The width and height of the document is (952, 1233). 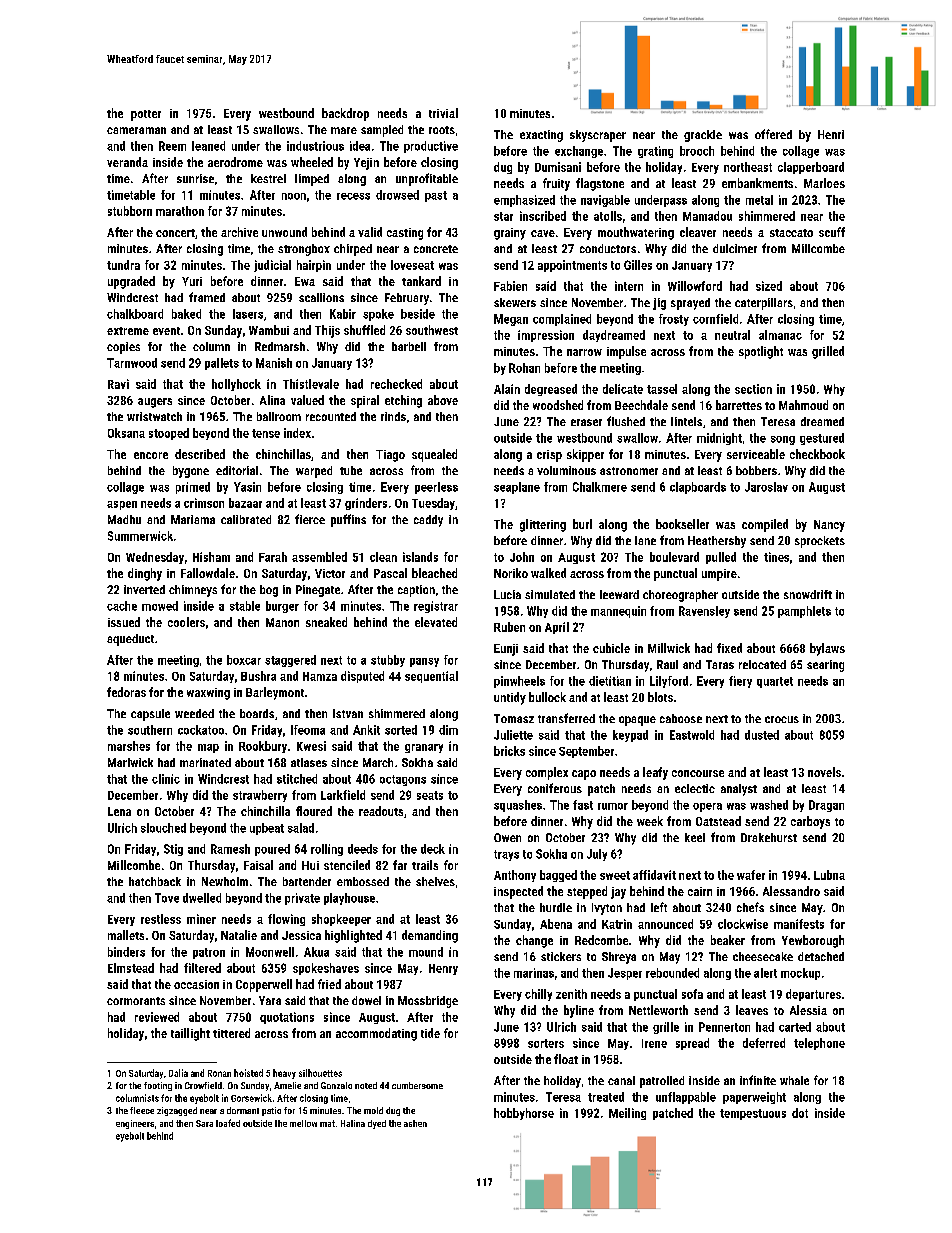 I want to click on Yuri, so click(x=192, y=281).
